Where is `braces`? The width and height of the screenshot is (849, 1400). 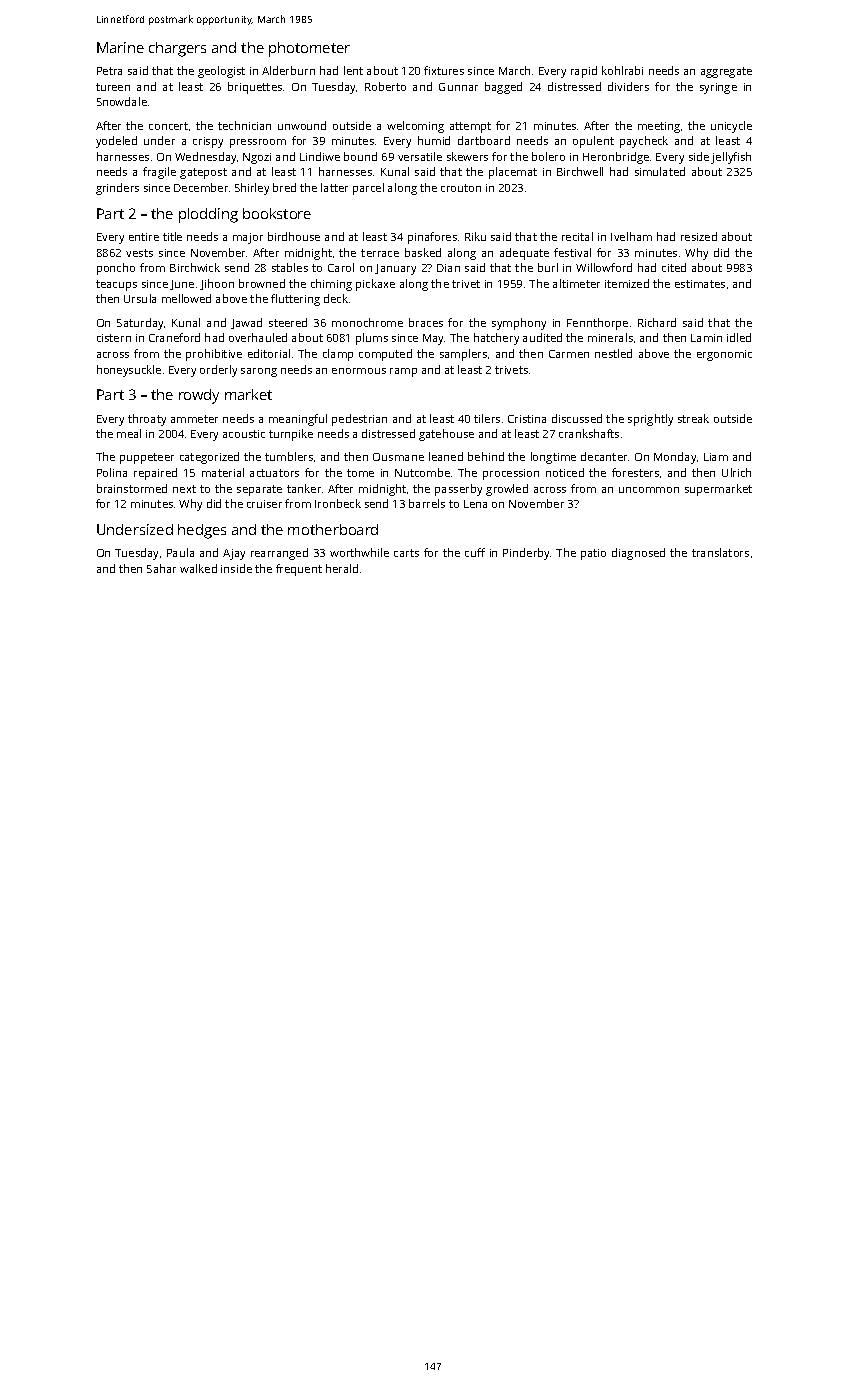
braces is located at coordinates (426, 322).
